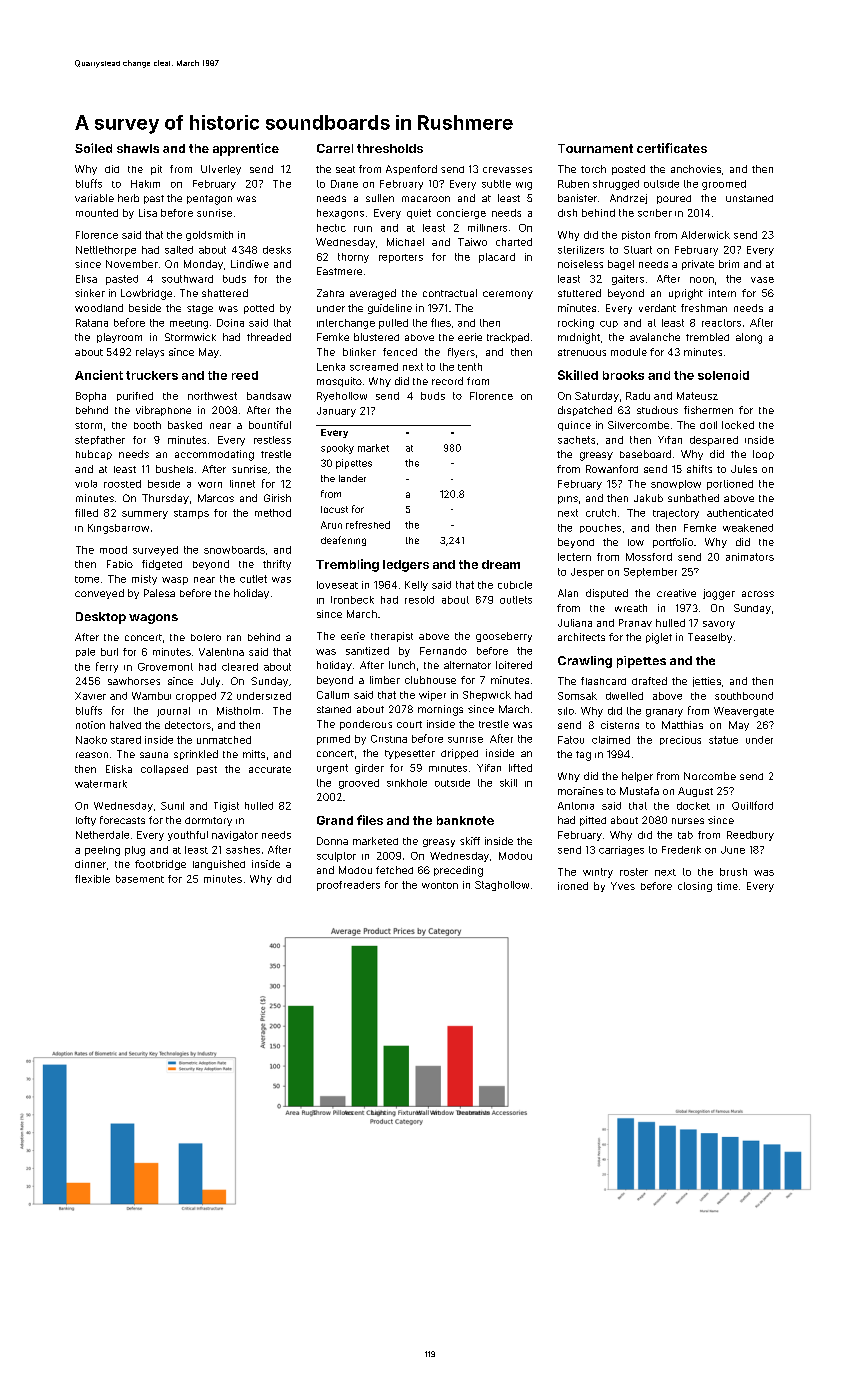 The height and width of the page is (1400, 849). Describe the element at coordinates (672, 148) in the page. I see `certificates` at that location.
